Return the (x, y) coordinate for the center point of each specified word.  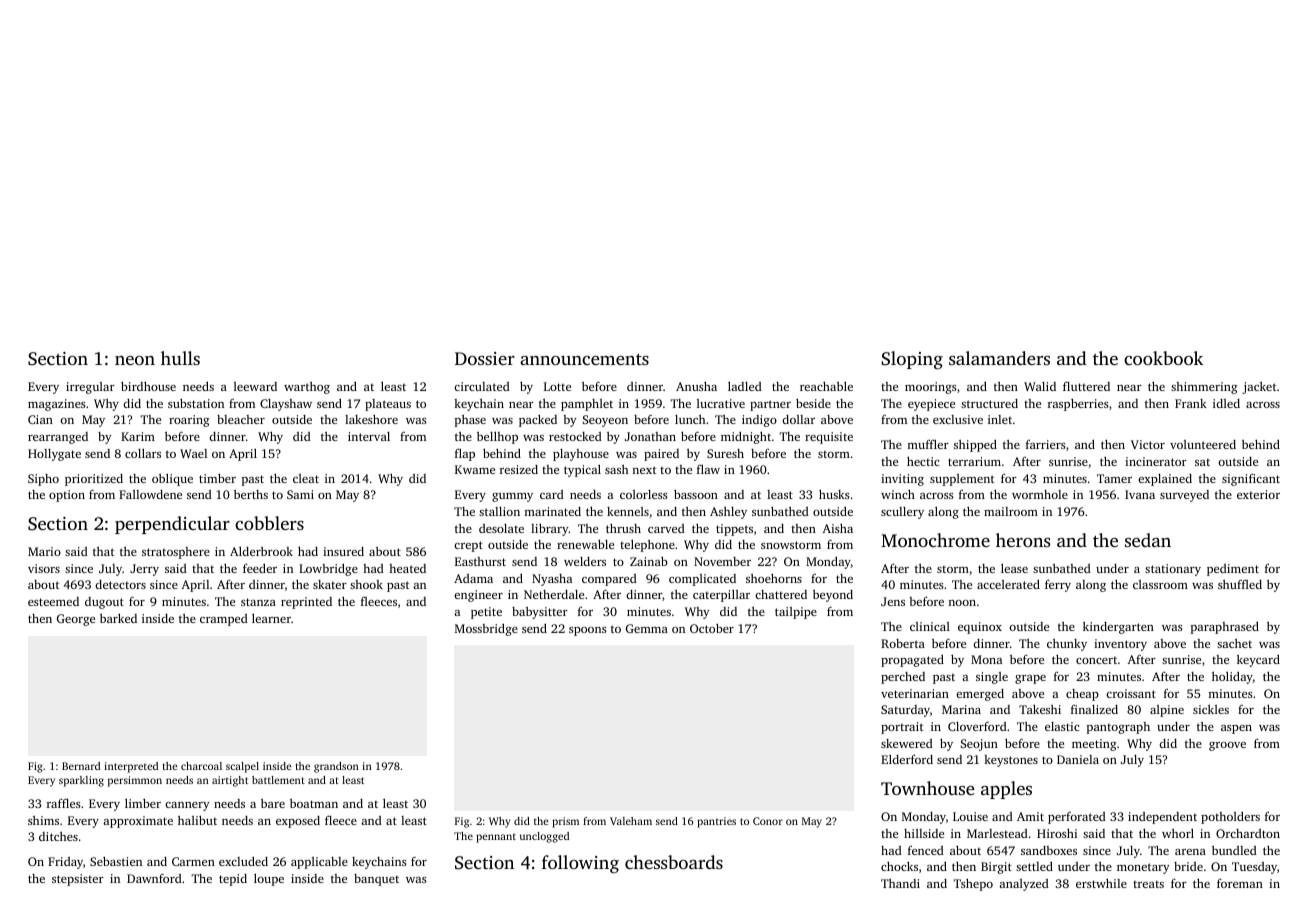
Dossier (485, 358)
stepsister (78, 880)
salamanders (999, 358)
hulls (180, 358)
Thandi (900, 883)
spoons (588, 631)
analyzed (1024, 885)
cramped (224, 620)
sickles (1211, 709)
